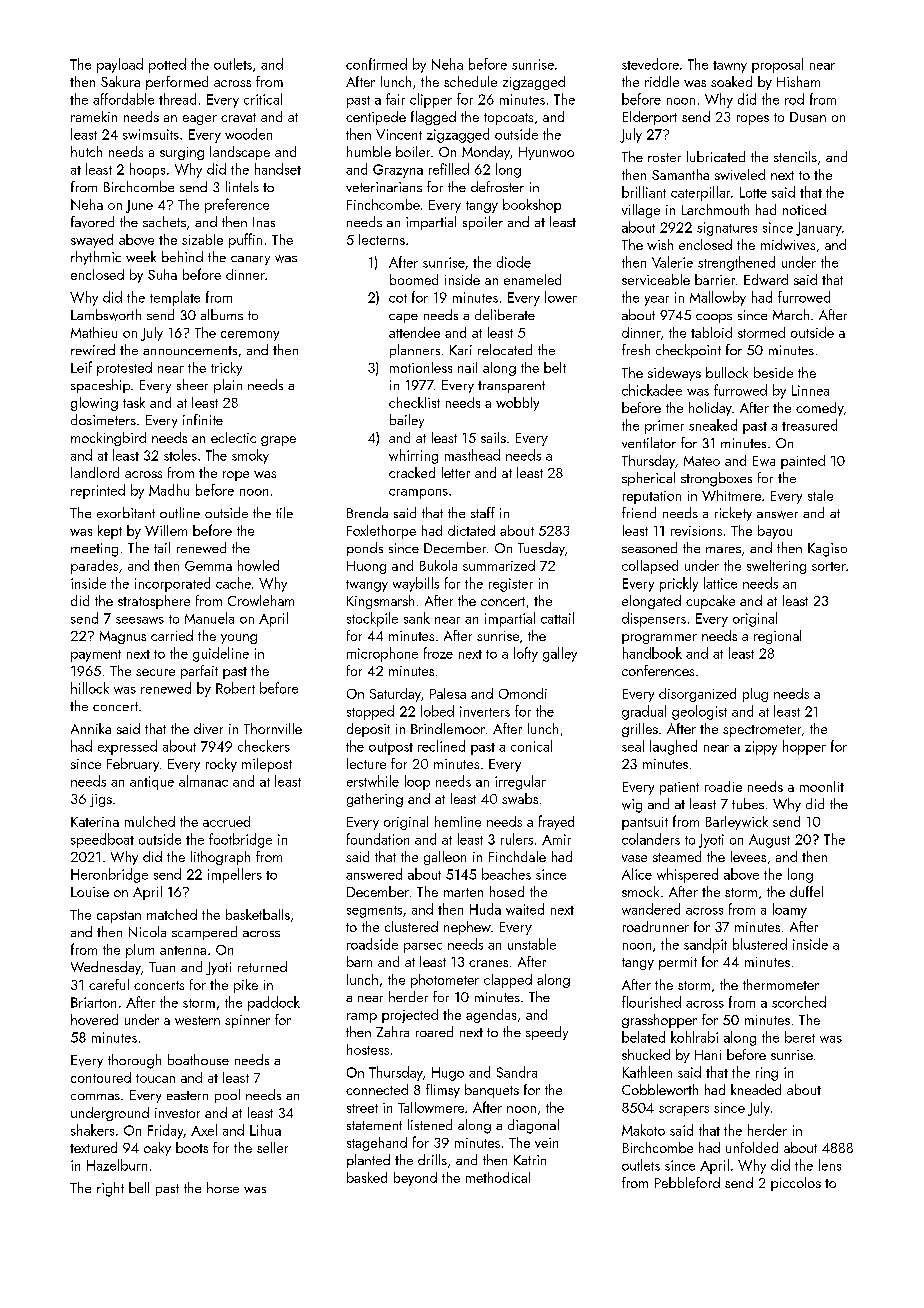 The width and height of the page is (924, 1308). I want to click on lecterns, so click(382, 239).
